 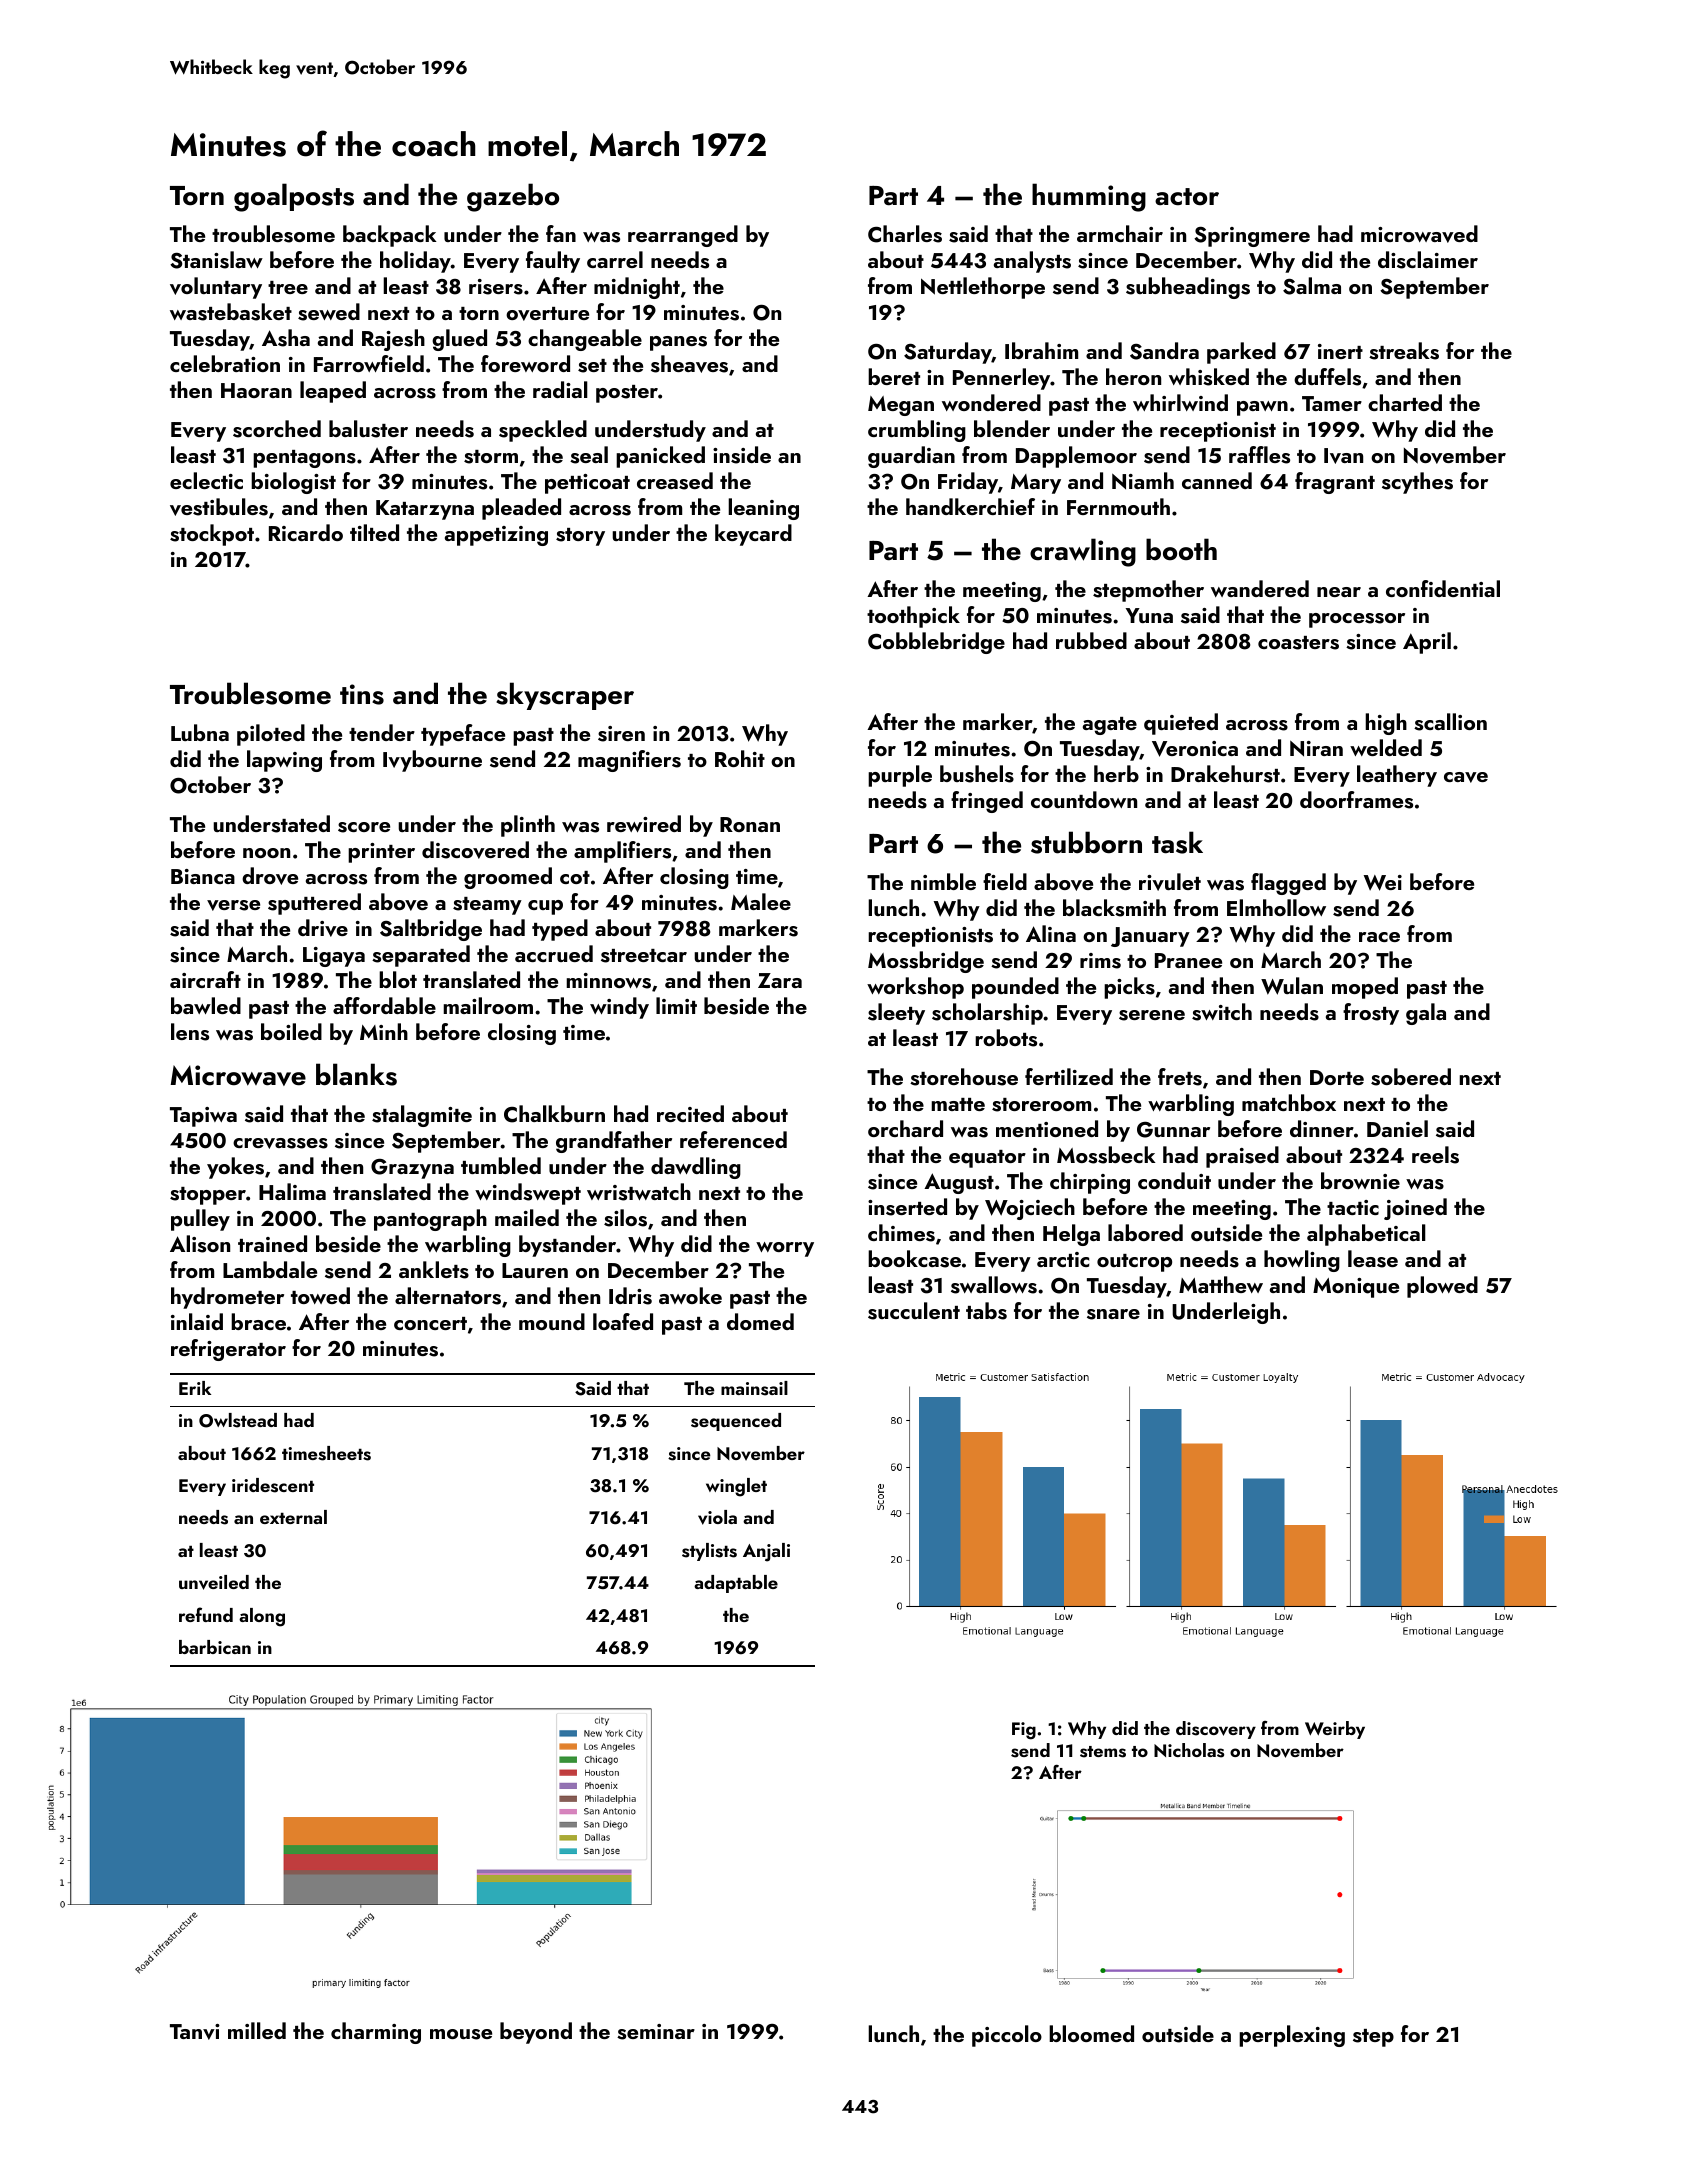 I want to click on seminar, so click(x=656, y=2032).
